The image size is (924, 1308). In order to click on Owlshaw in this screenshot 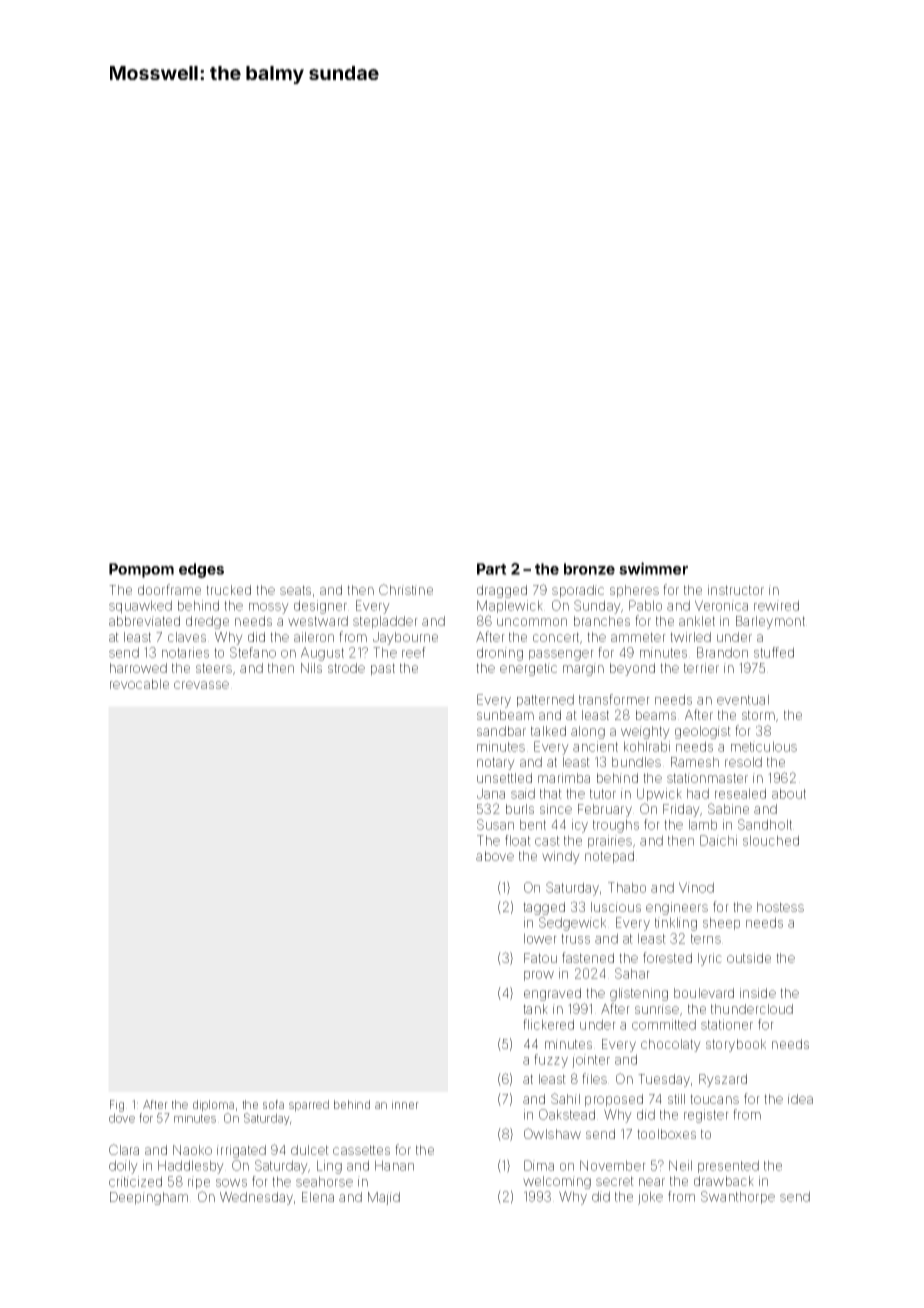, I will do `click(552, 1133)`.
